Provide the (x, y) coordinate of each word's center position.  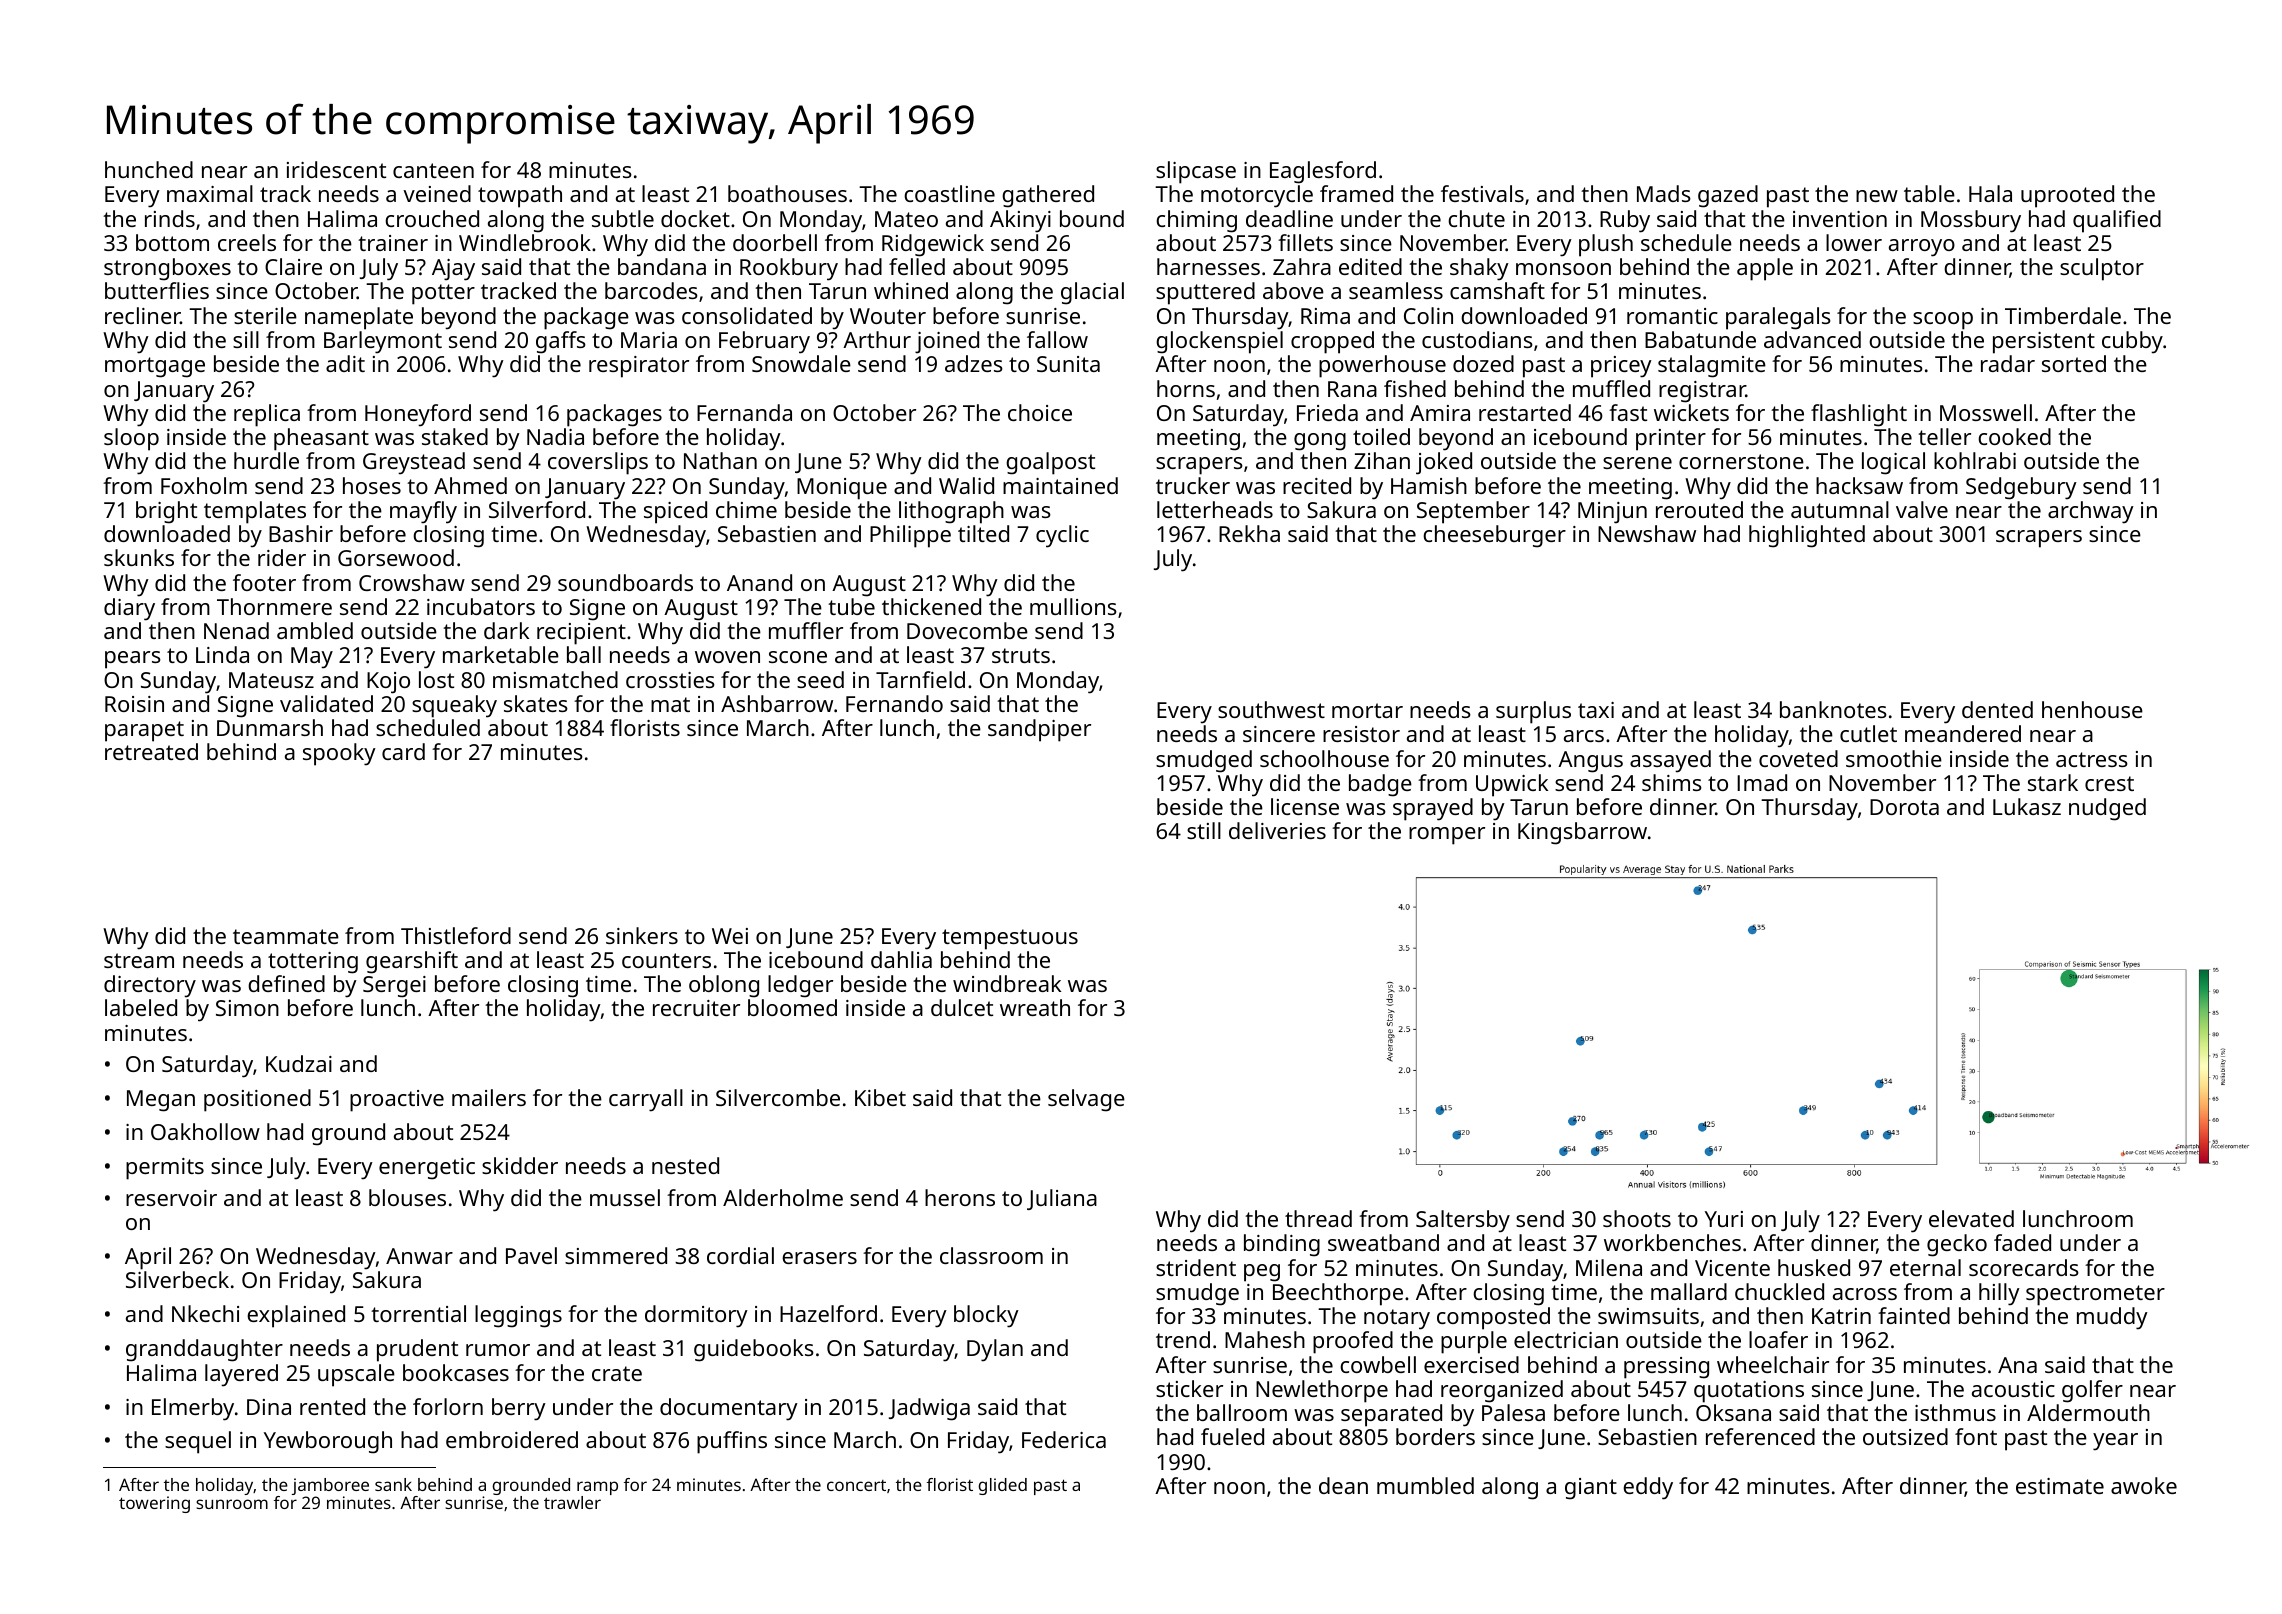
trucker (1193, 485)
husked (1814, 1267)
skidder (520, 1165)
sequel (198, 1442)
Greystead (414, 463)
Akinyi (1020, 221)
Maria (649, 340)
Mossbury (1971, 221)
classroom (991, 1255)
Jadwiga (929, 1409)
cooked (2014, 436)
